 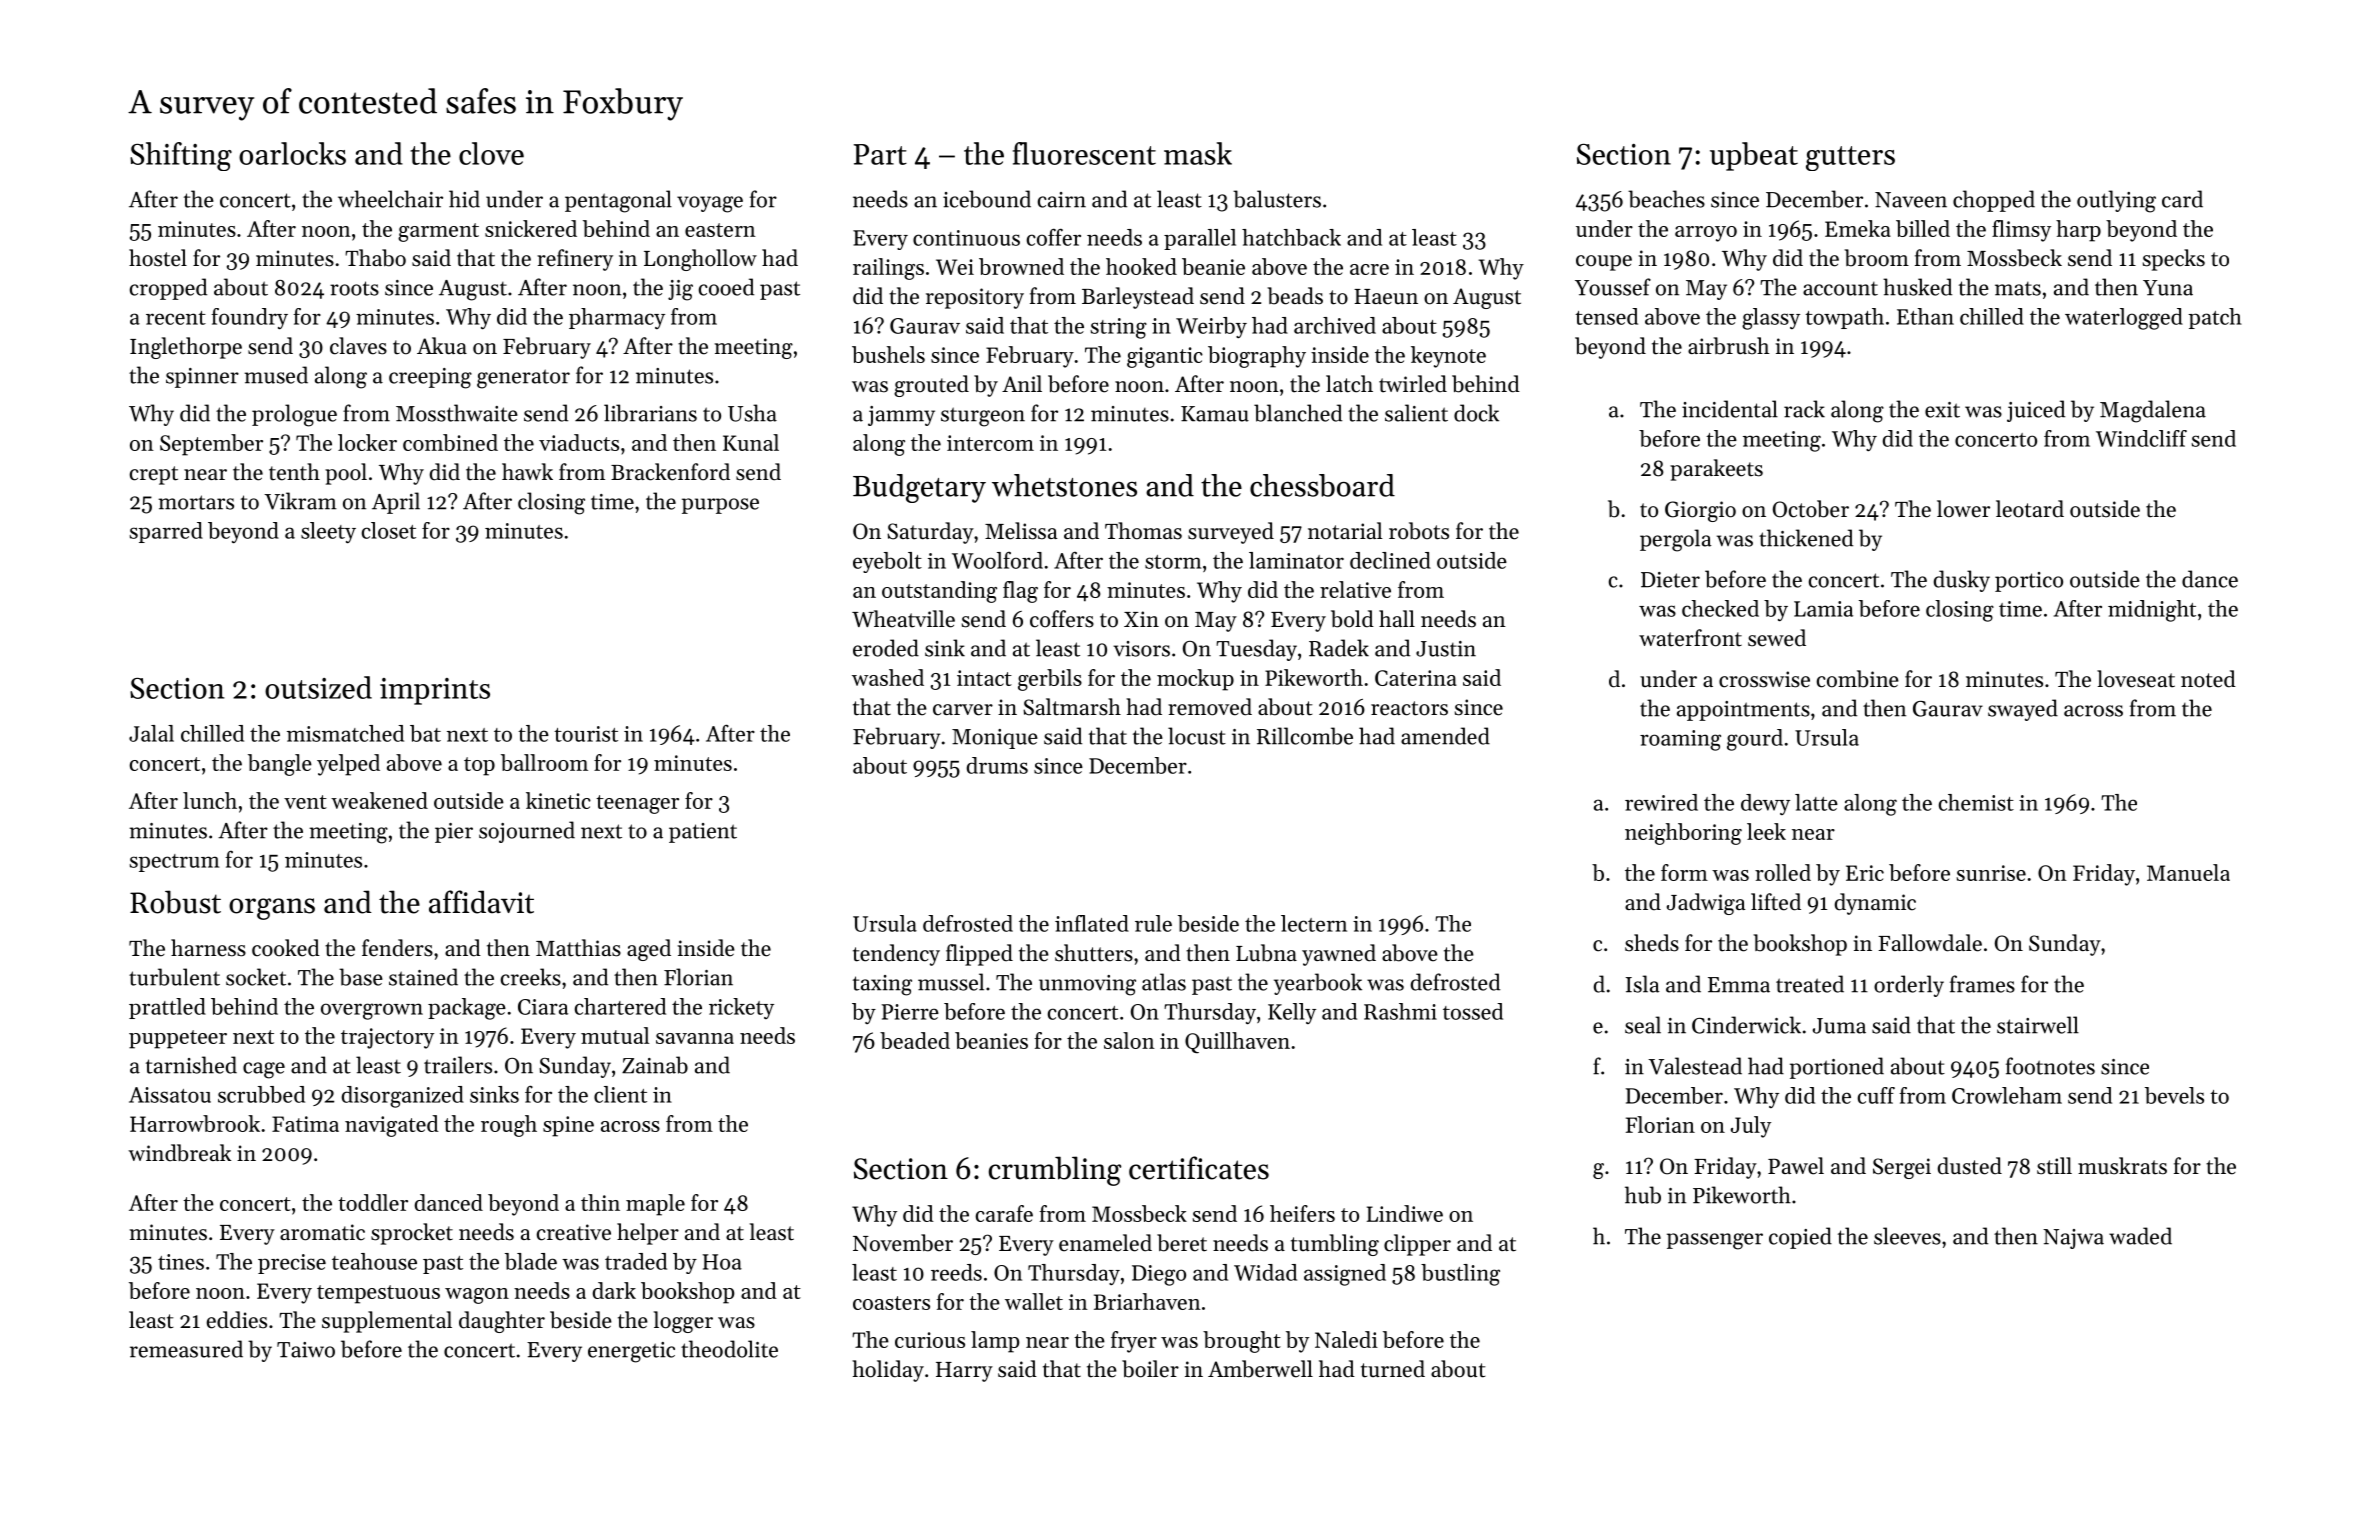 I want to click on refinery, so click(x=575, y=260).
